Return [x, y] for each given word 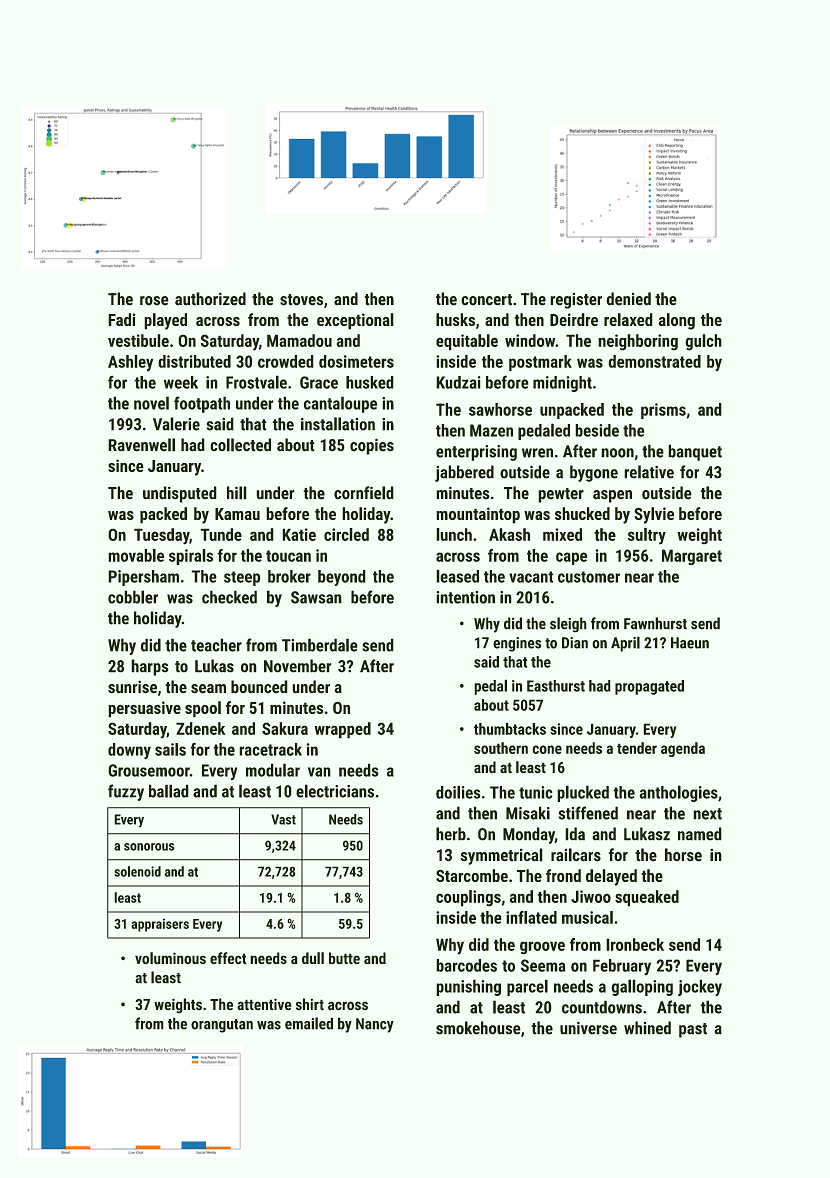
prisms [663, 411]
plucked [583, 793]
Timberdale [320, 645]
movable [136, 555]
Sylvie [654, 515]
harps [149, 667]
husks [455, 319]
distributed [194, 361]
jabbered [464, 473]
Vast [283, 819]
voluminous [170, 958]
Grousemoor [149, 770]
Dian [575, 643]
